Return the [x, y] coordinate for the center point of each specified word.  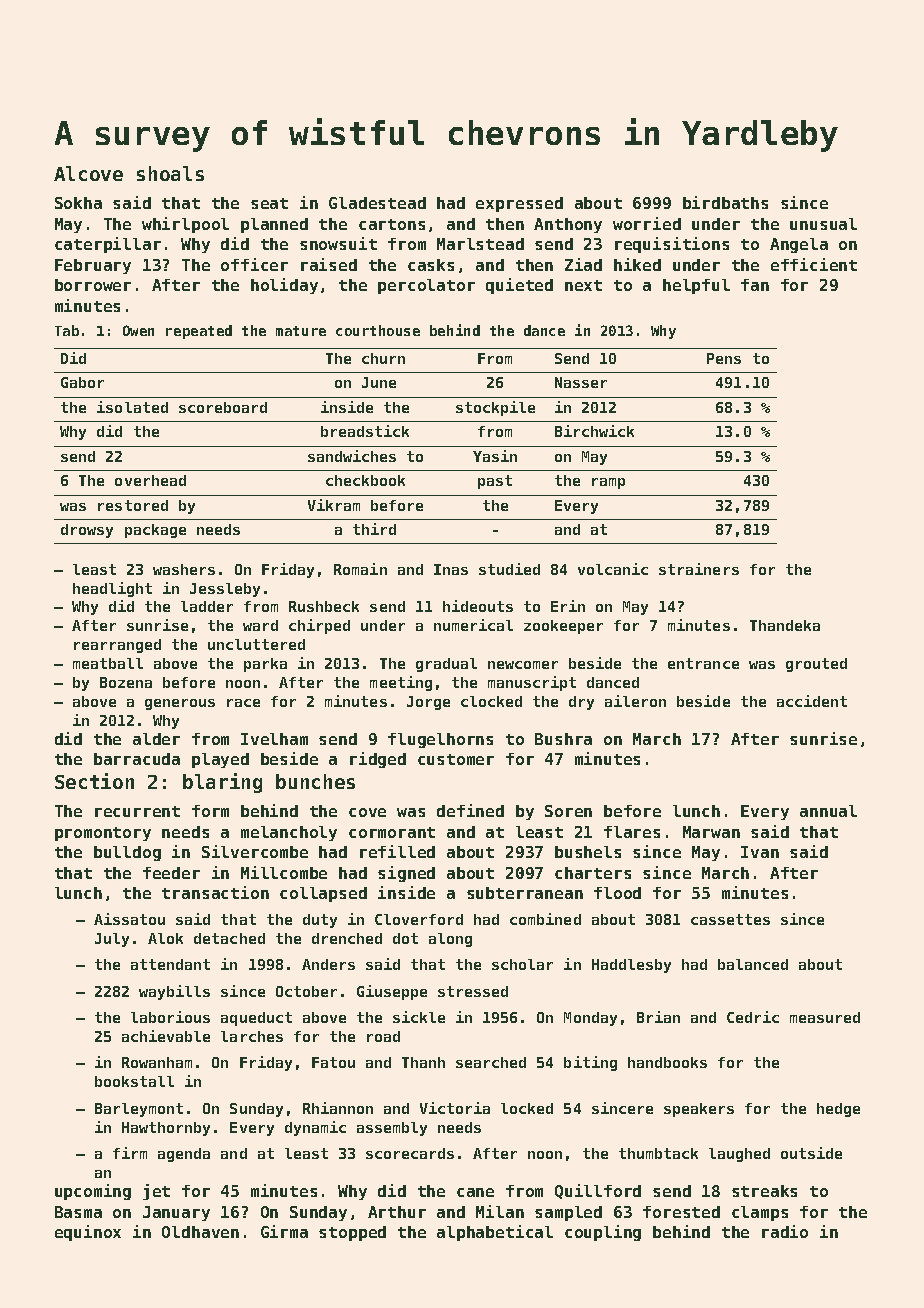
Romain [360, 569]
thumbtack [658, 1153]
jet [156, 1192]
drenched [347, 938]
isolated [132, 407]
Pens [724, 358]
